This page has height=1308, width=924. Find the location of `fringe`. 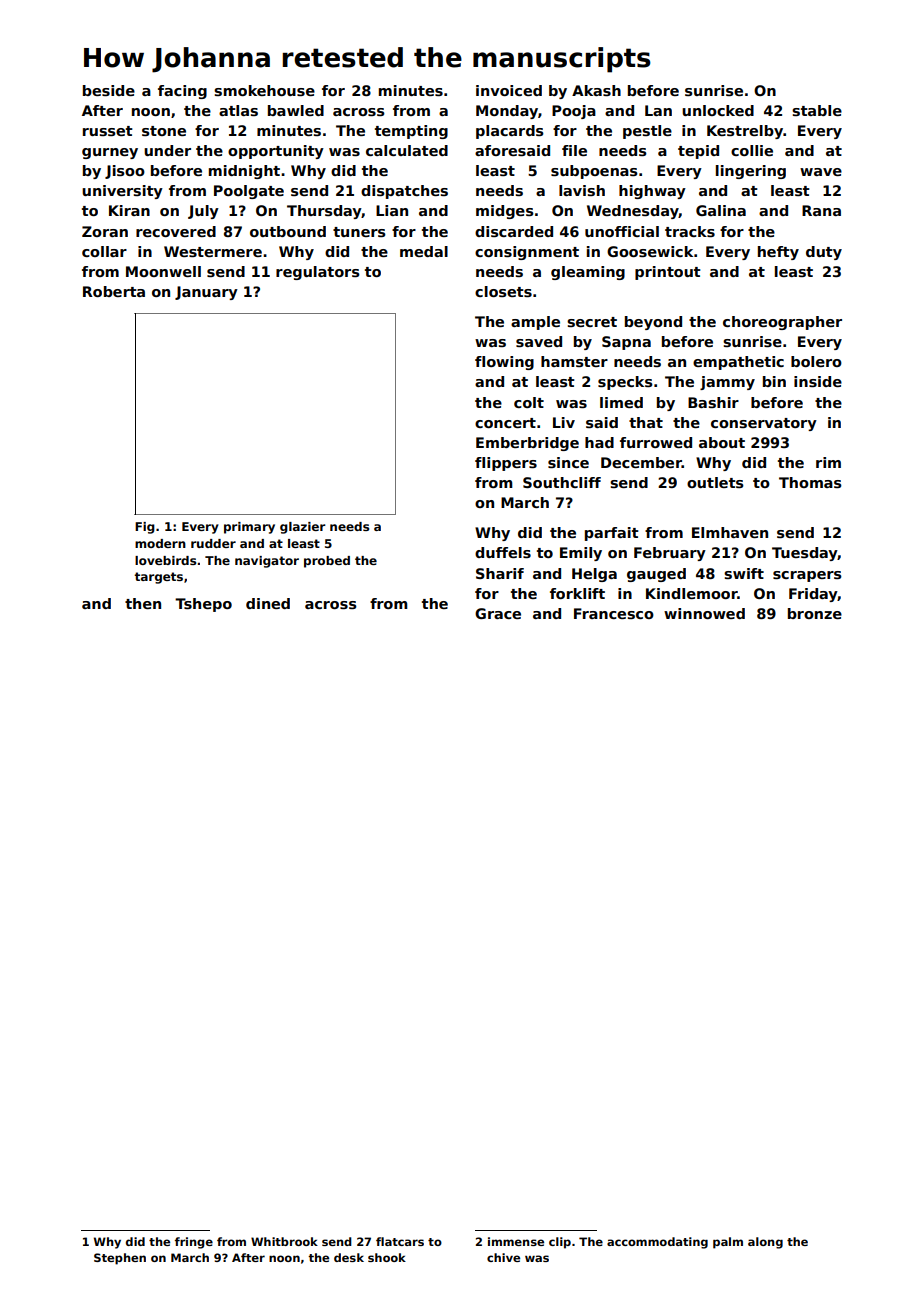

fringe is located at coordinates (194, 1243).
